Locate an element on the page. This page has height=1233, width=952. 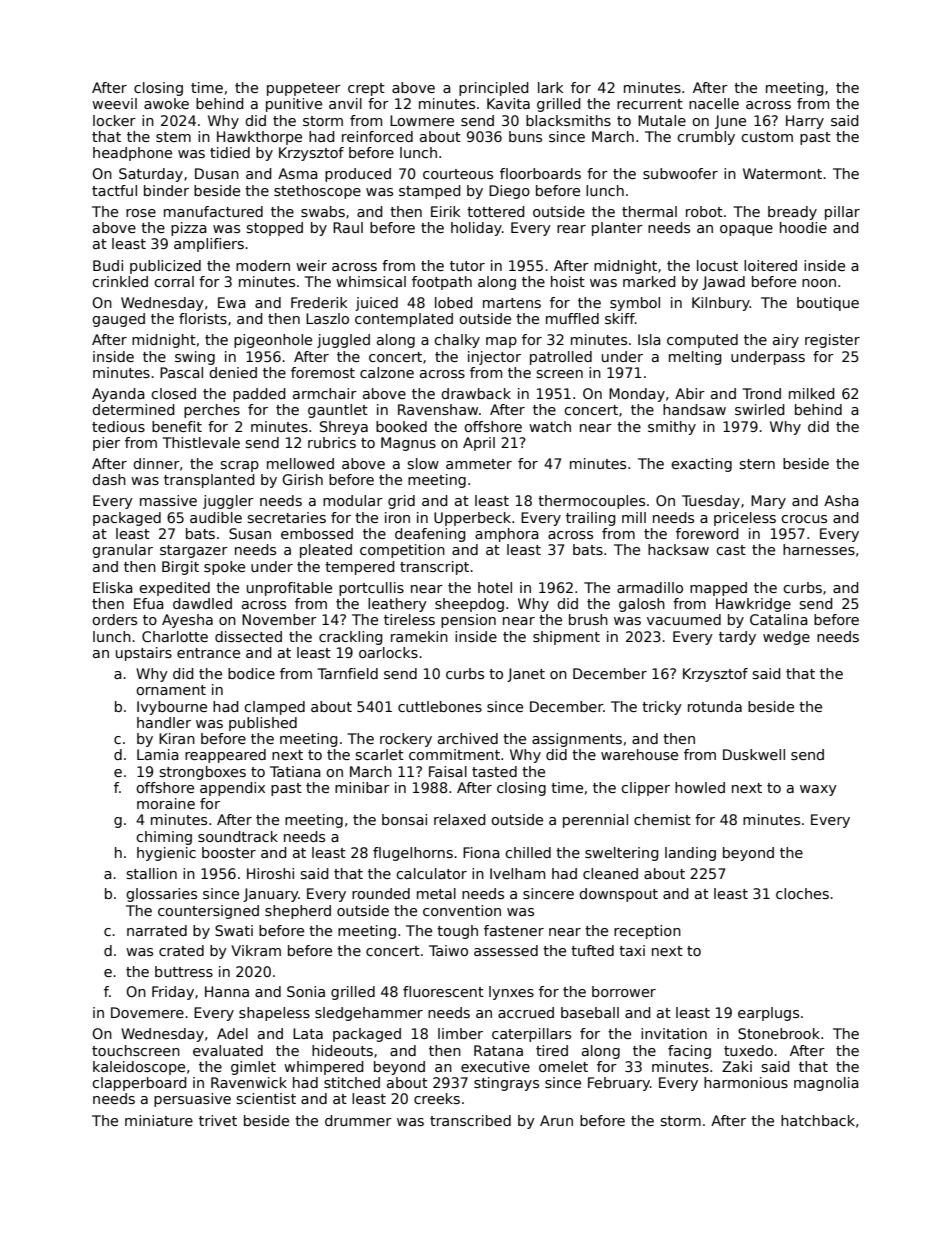
granular is located at coordinates (122, 551).
